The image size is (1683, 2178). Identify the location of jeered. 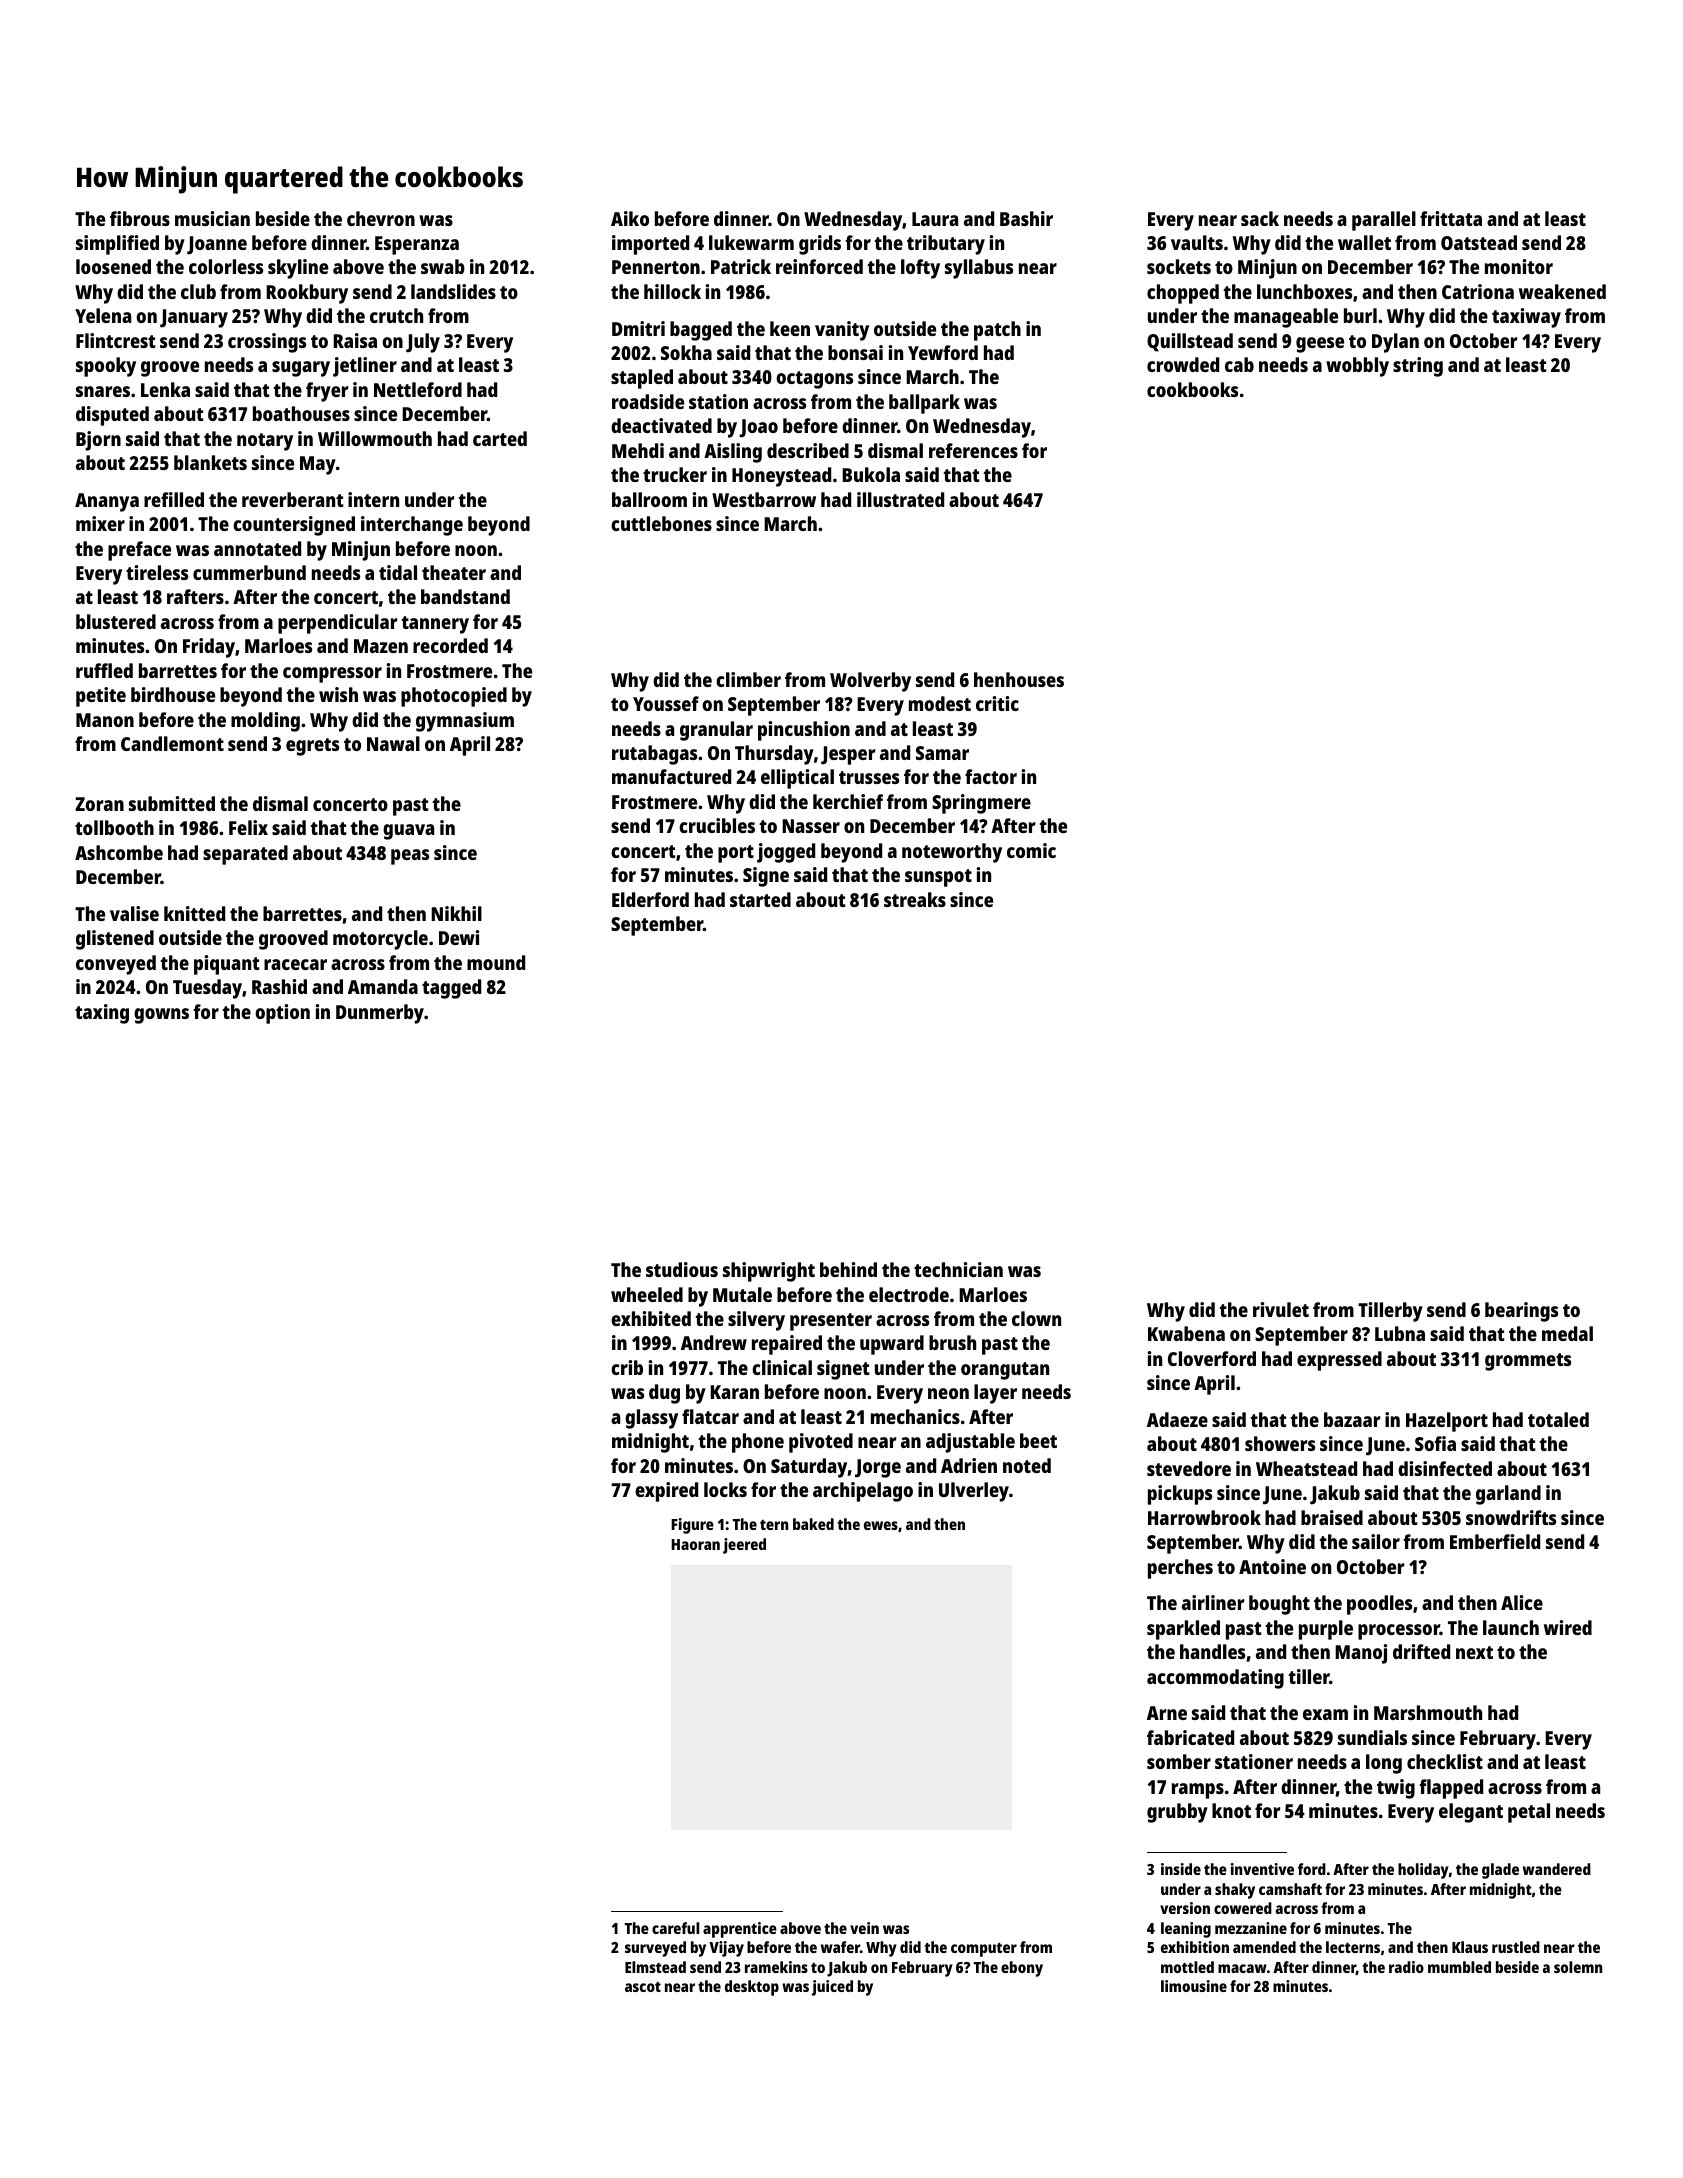
(744, 1546).
